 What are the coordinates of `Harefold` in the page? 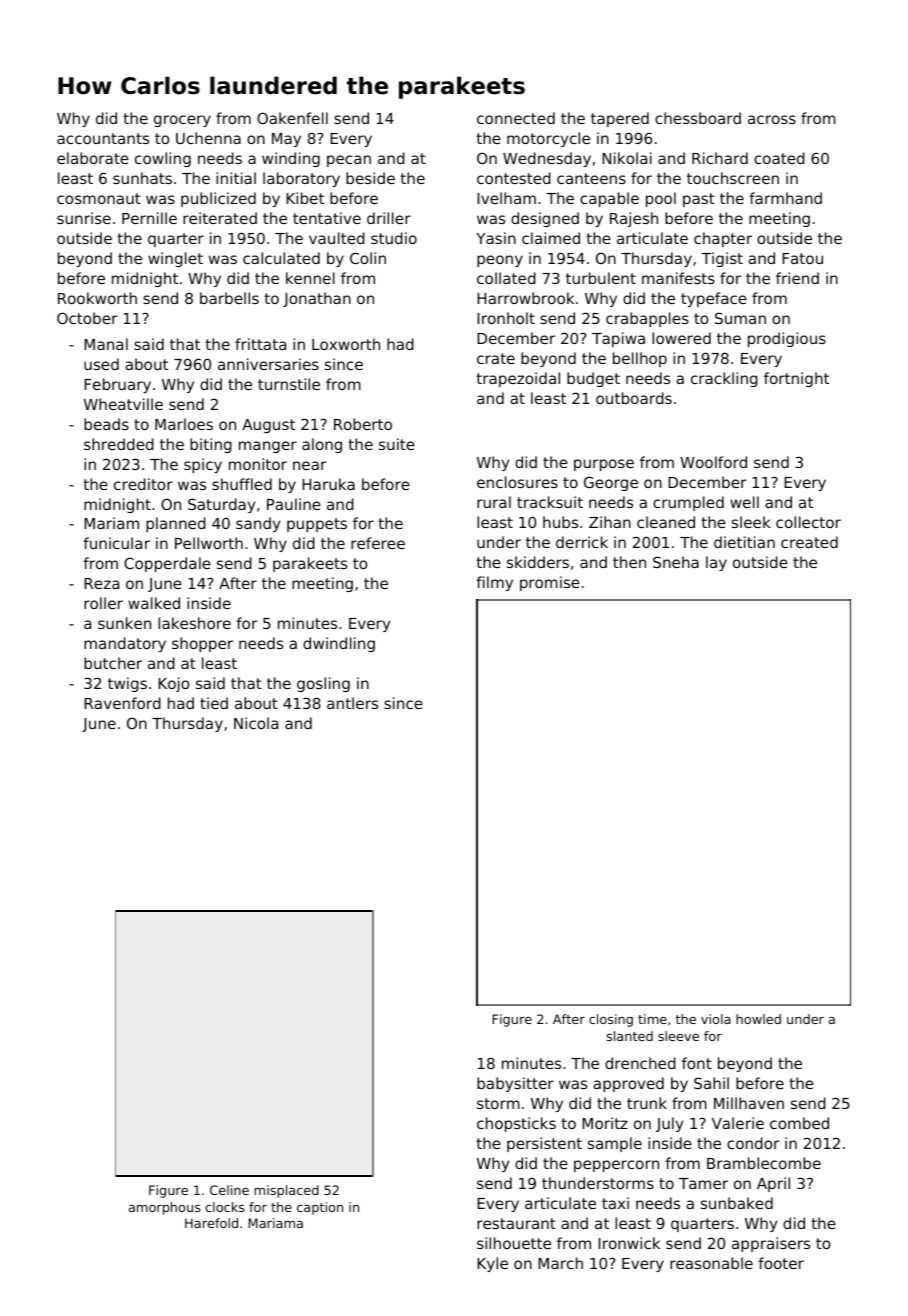 It's located at (211, 1223).
